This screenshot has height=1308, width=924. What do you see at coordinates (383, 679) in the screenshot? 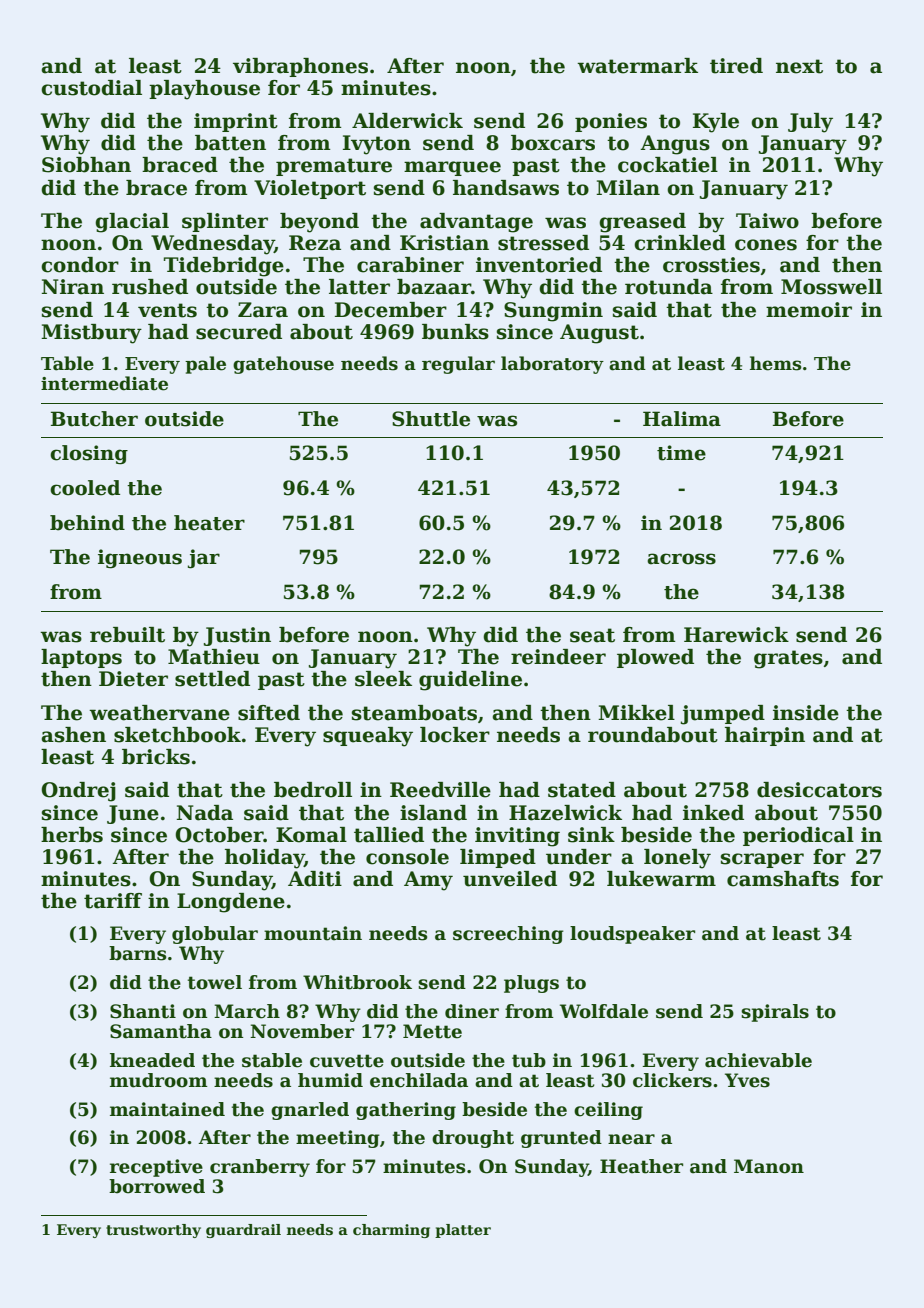
I see `sleek` at bounding box center [383, 679].
